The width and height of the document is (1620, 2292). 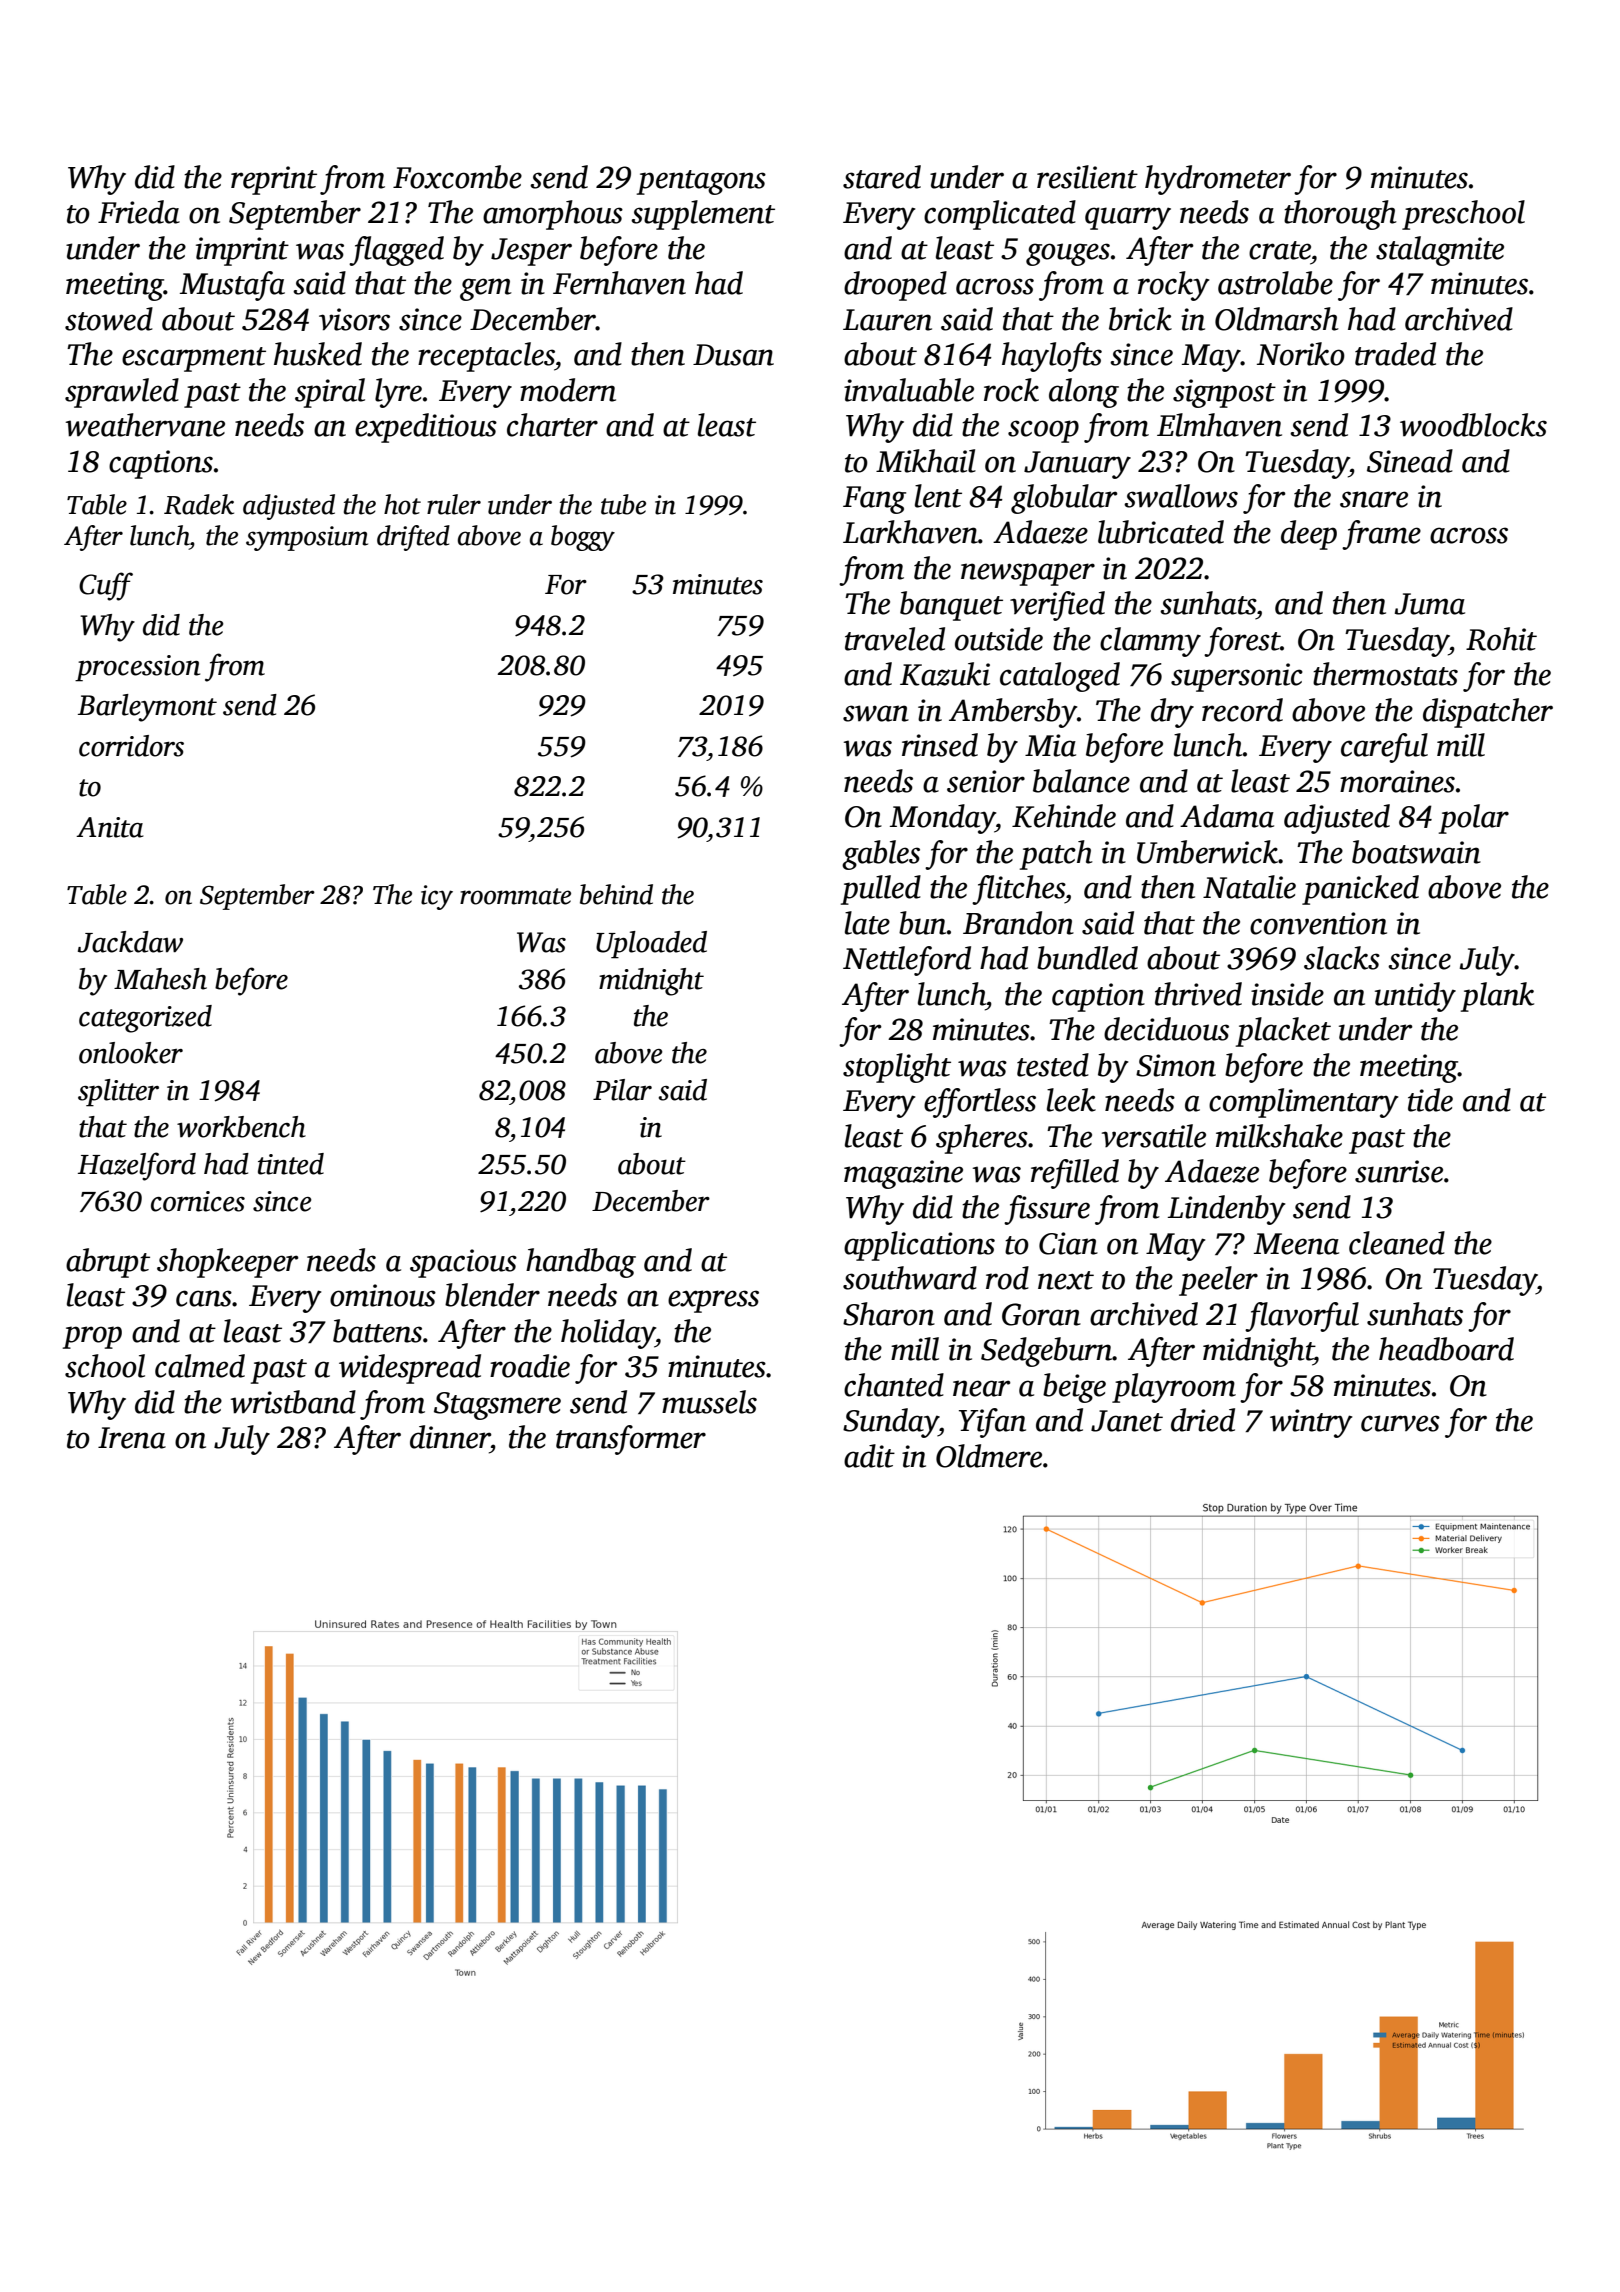 I want to click on stowed, so click(x=109, y=319).
